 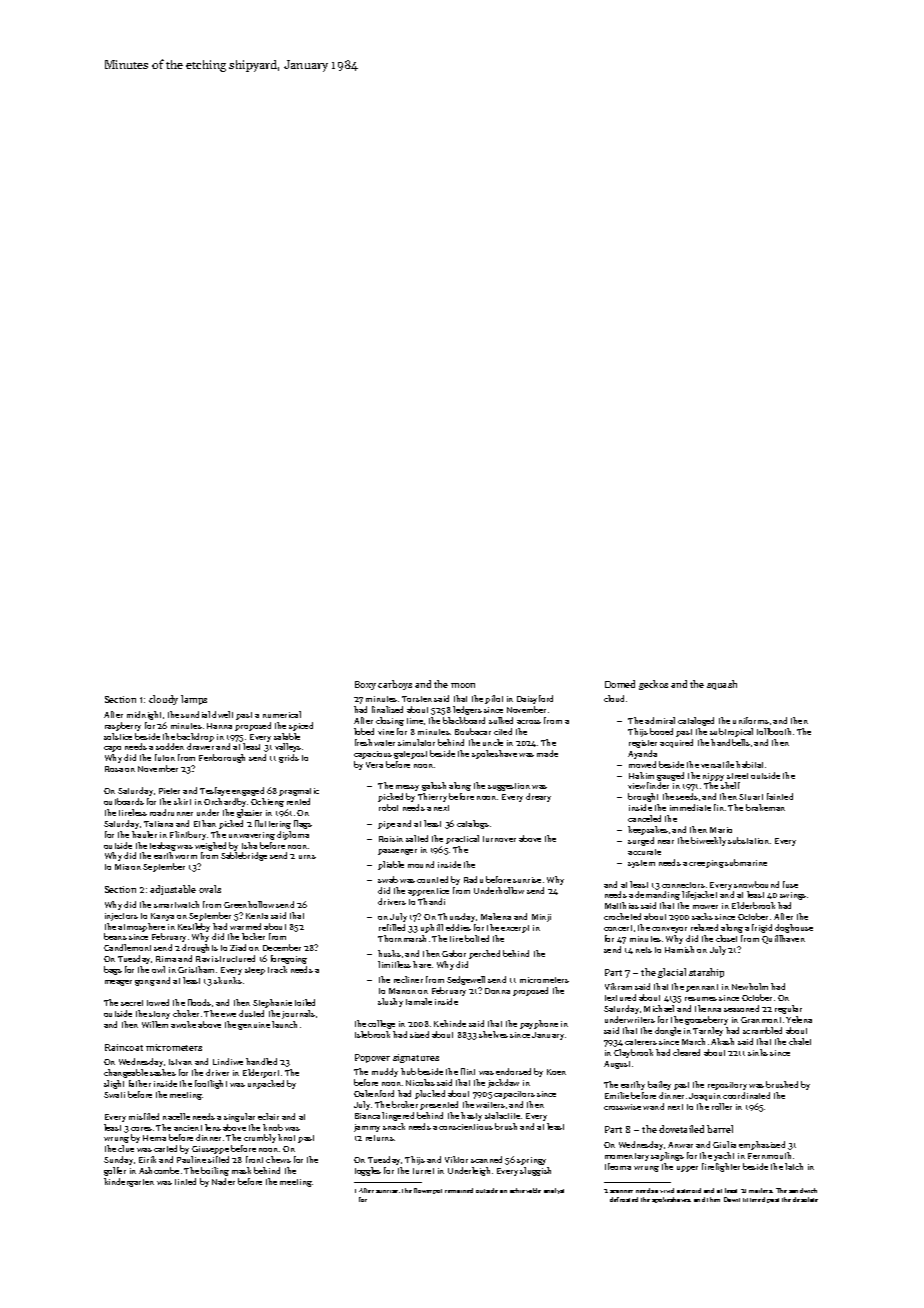 What do you see at coordinates (241, 1170) in the screenshot?
I see `mask` at bounding box center [241, 1170].
